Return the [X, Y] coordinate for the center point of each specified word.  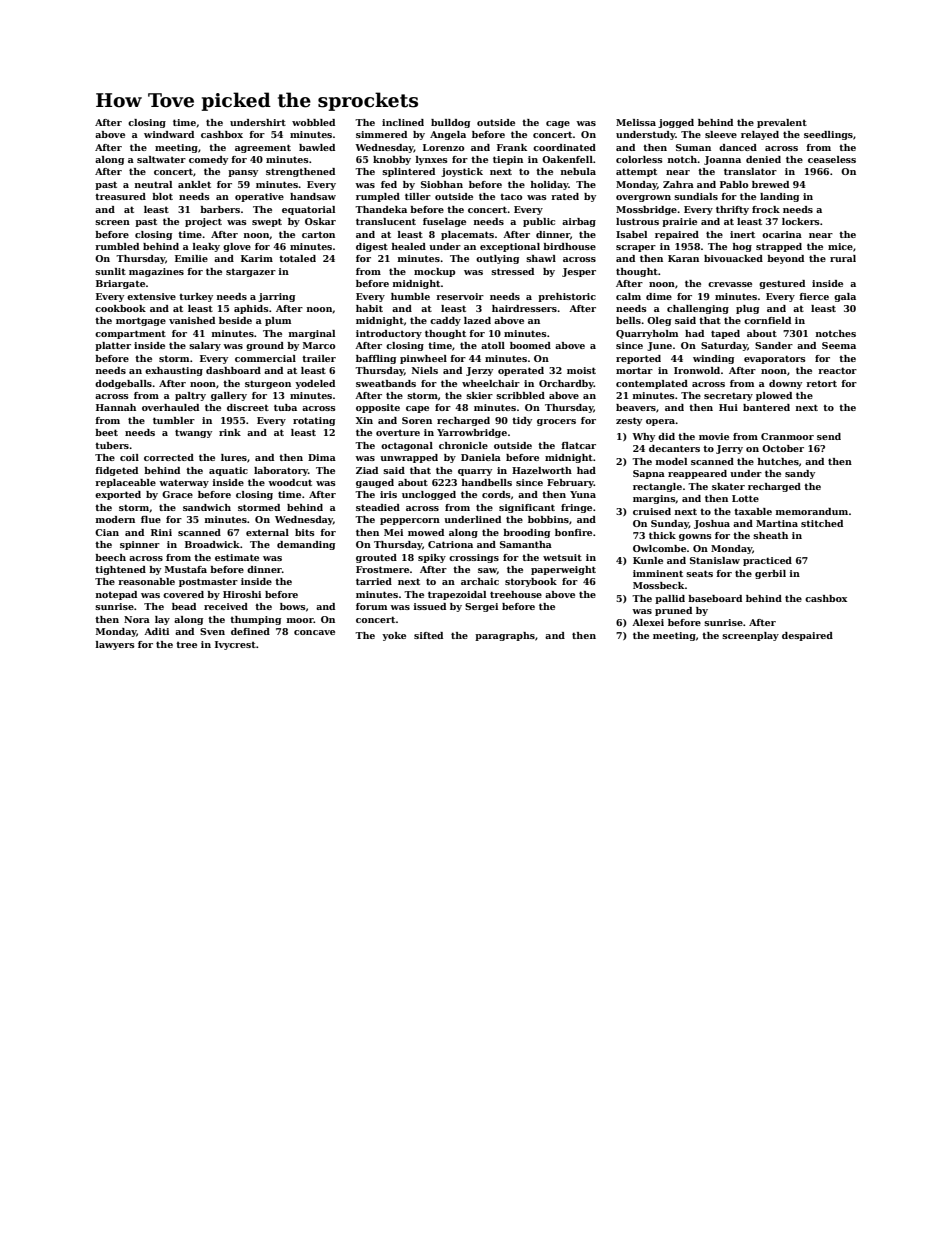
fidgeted [116, 471]
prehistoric [567, 297]
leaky [206, 247]
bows [293, 606]
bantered [766, 407]
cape [417, 409]
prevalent [782, 123]
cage [558, 124]
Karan [683, 258]
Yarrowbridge [472, 433]
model [671, 461]
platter [113, 346]
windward [169, 134]
